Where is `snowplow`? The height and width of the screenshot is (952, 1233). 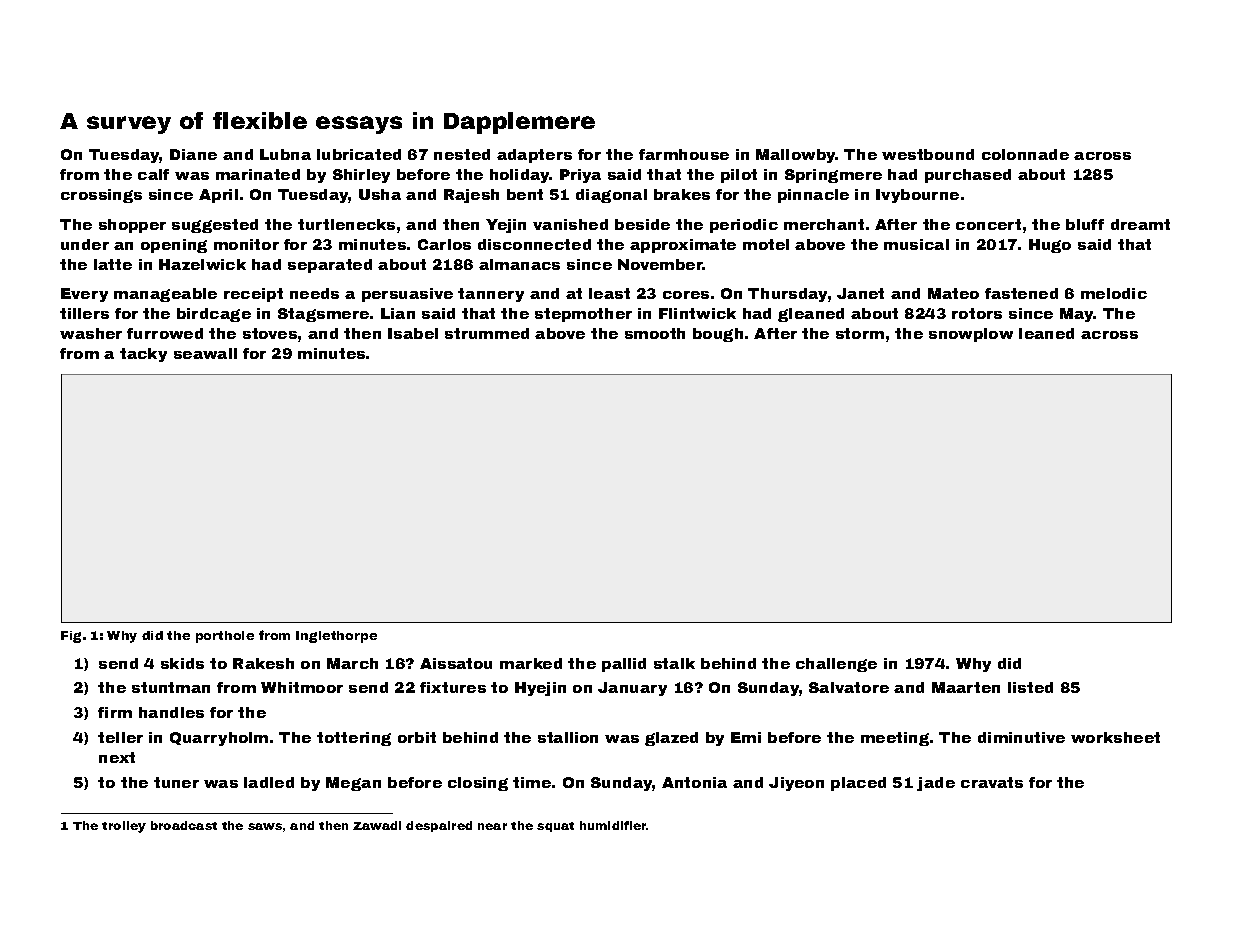
snowplow is located at coordinates (971, 335).
